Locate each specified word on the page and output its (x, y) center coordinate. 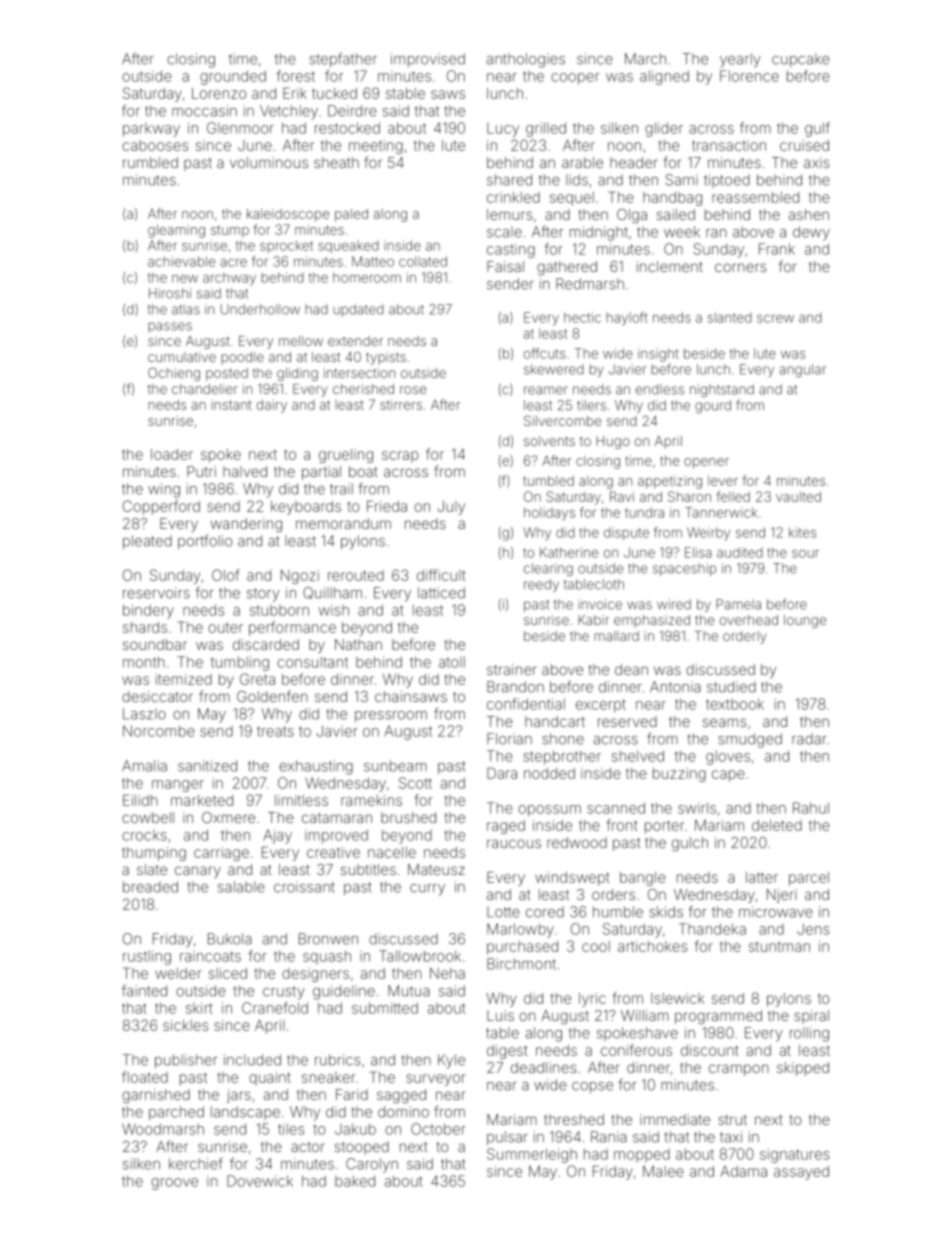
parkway (151, 130)
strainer (512, 669)
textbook (735, 704)
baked (355, 1181)
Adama (743, 1171)
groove (174, 1184)
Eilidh (140, 800)
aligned (664, 77)
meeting (376, 147)
